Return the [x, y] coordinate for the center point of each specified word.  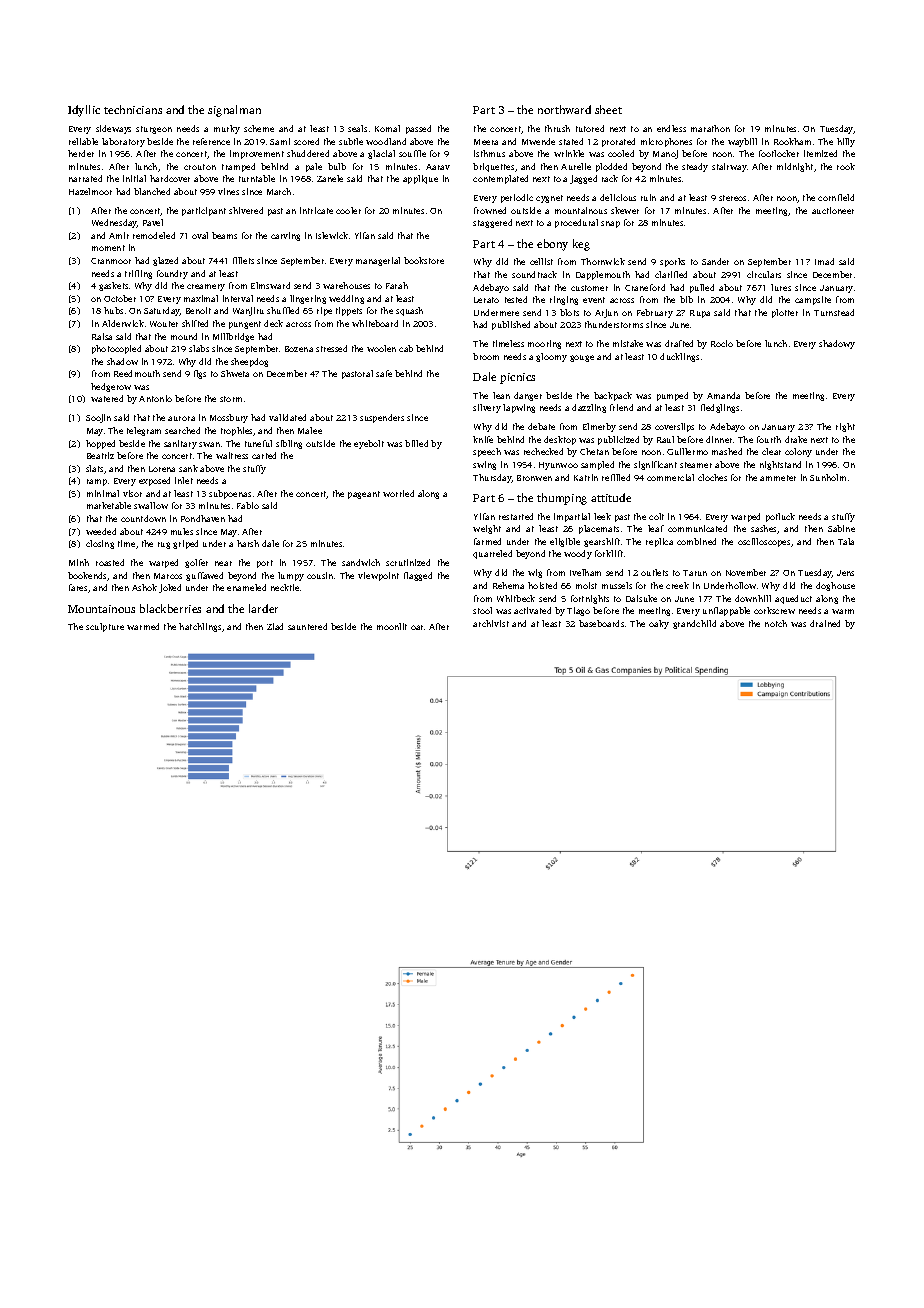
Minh [79, 562]
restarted [516, 516]
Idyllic [84, 111]
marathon [710, 128]
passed [418, 129]
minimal [103, 493]
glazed [165, 261]
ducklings [679, 357]
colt [656, 516]
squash [409, 311]
